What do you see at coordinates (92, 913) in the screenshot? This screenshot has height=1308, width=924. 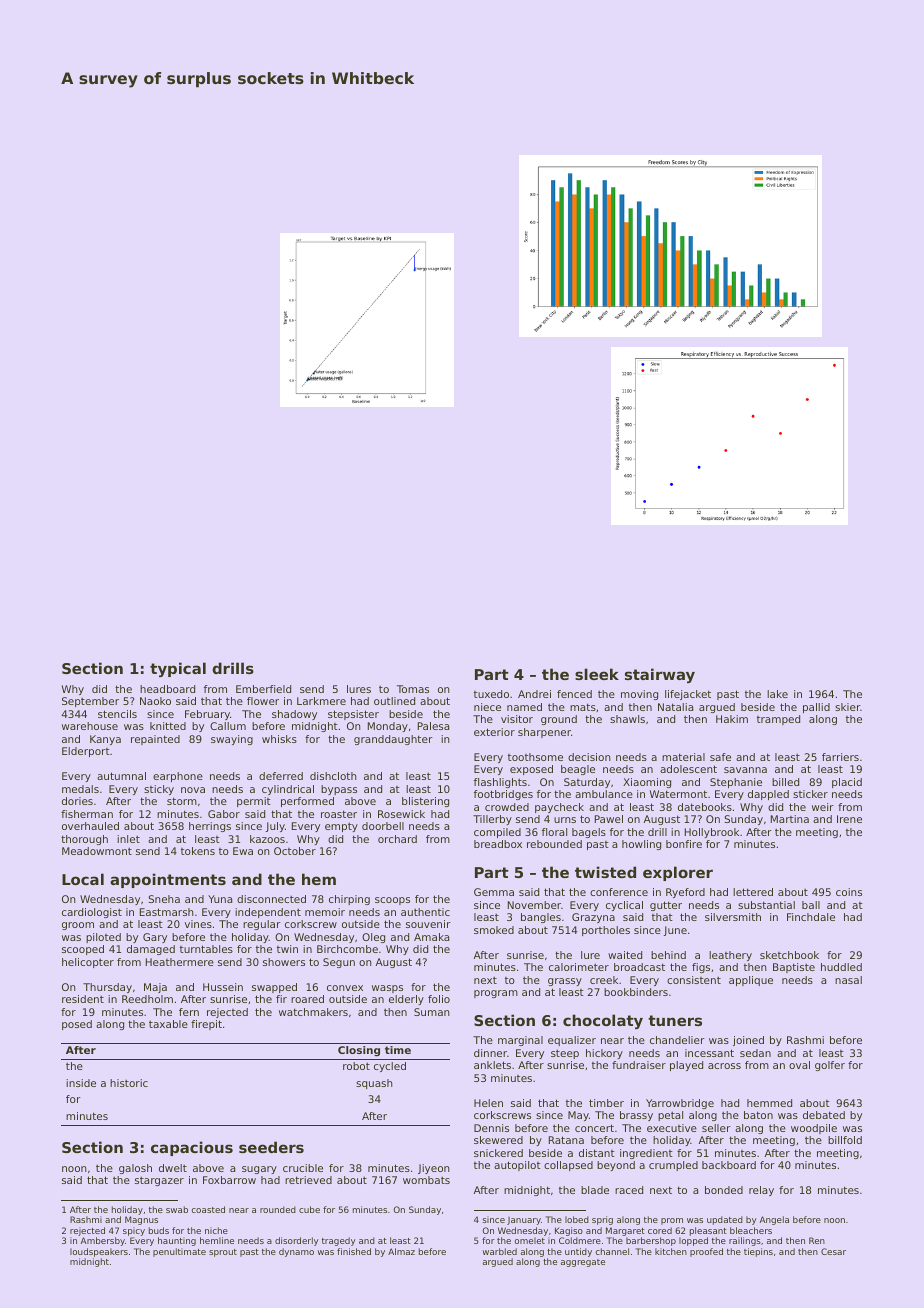 I see `cardiologist` at bounding box center [92, 913].
